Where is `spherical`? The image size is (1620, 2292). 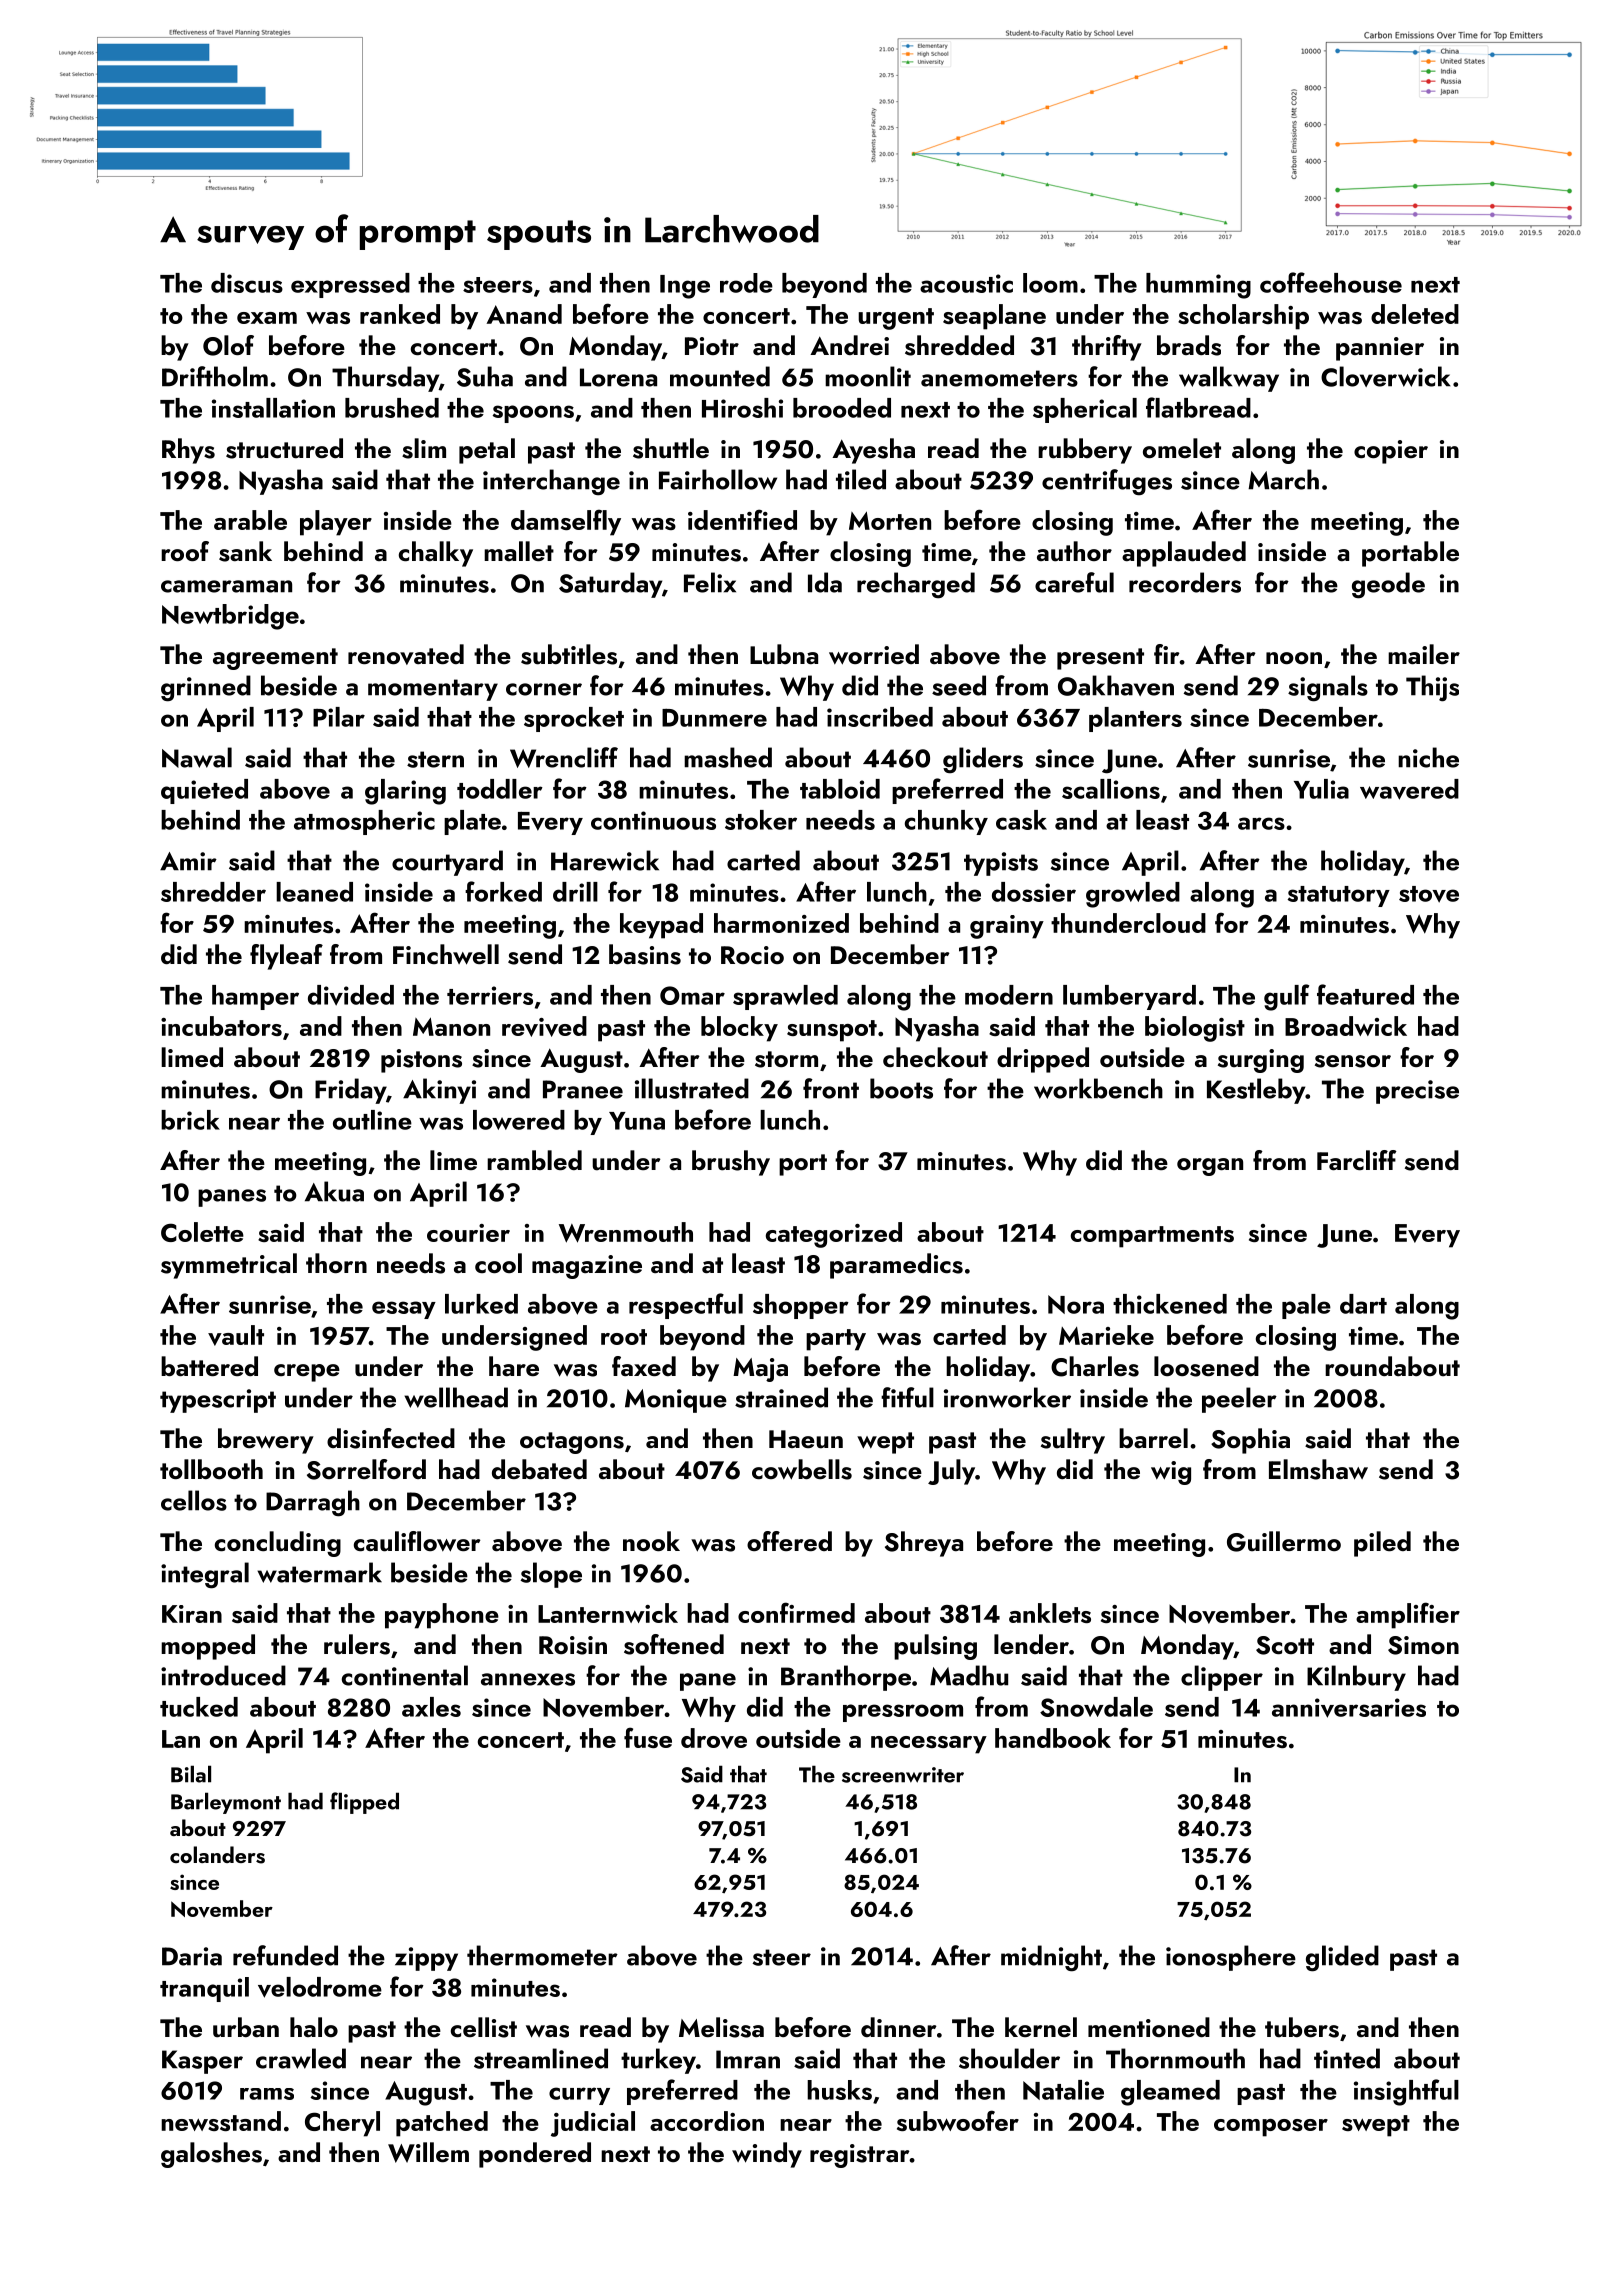 spherical is located at coordinates (1085, 410).
